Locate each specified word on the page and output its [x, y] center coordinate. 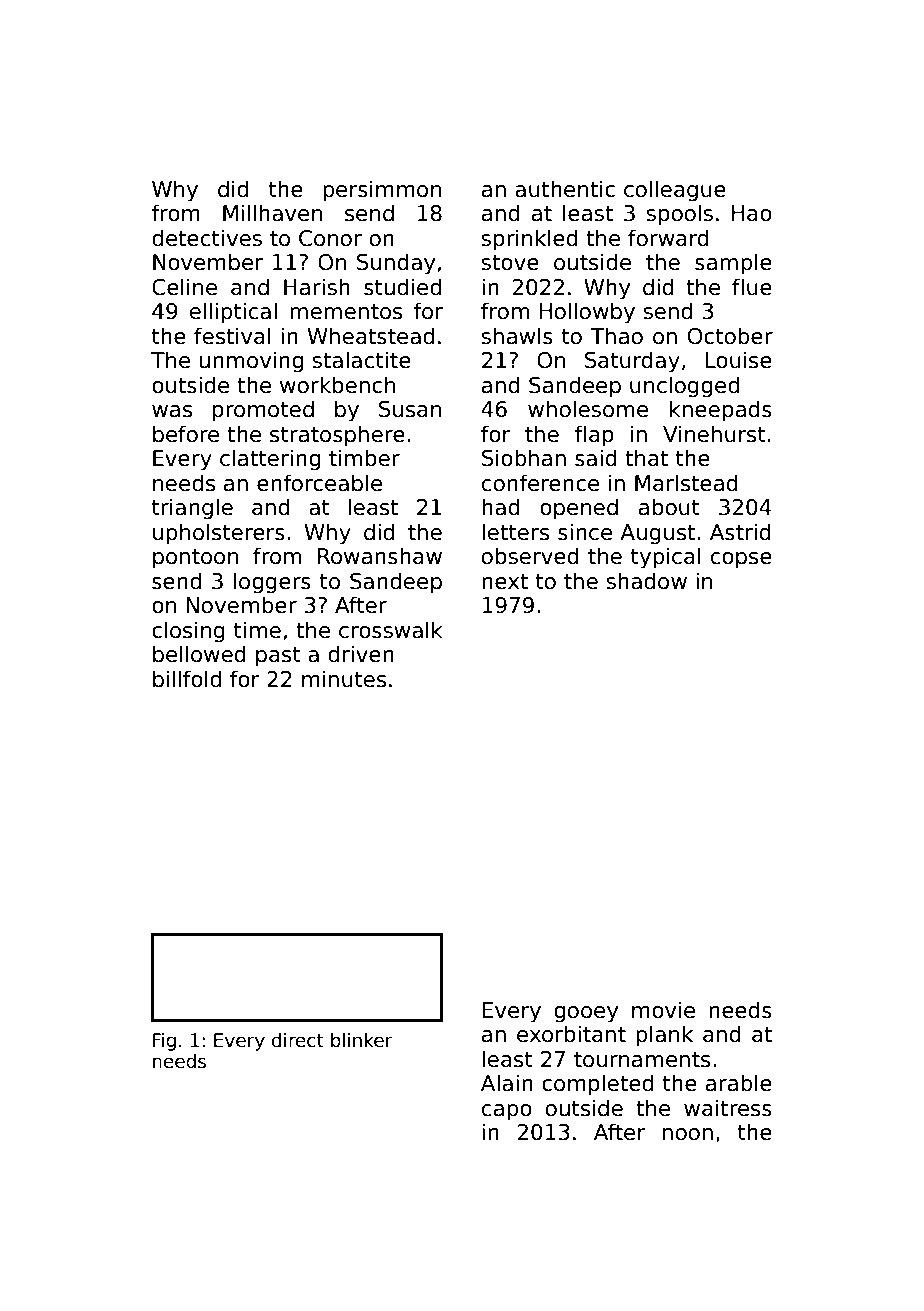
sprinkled [529, 240]
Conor [330, 238]
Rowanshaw [380, 556]
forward [668, 238]
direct [298, 1040]
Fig [164, 1042]
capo [507, 1112]
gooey [586, 1014]
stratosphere [337, 436]
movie [663, 1010]
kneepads [721, 411]
